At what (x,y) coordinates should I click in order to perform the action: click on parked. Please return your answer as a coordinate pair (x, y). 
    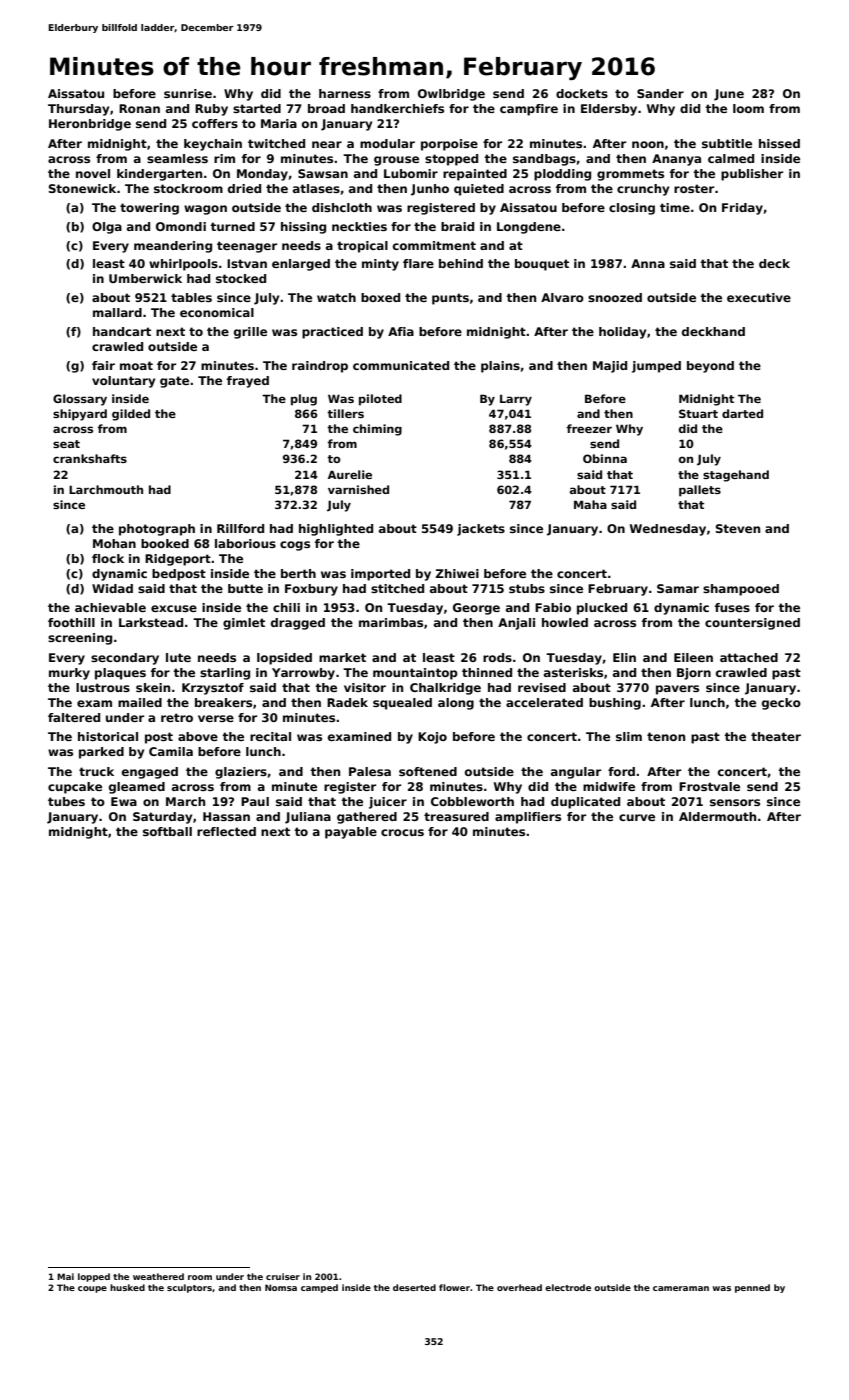
    Looking at the image, I should click on (101, 753).
